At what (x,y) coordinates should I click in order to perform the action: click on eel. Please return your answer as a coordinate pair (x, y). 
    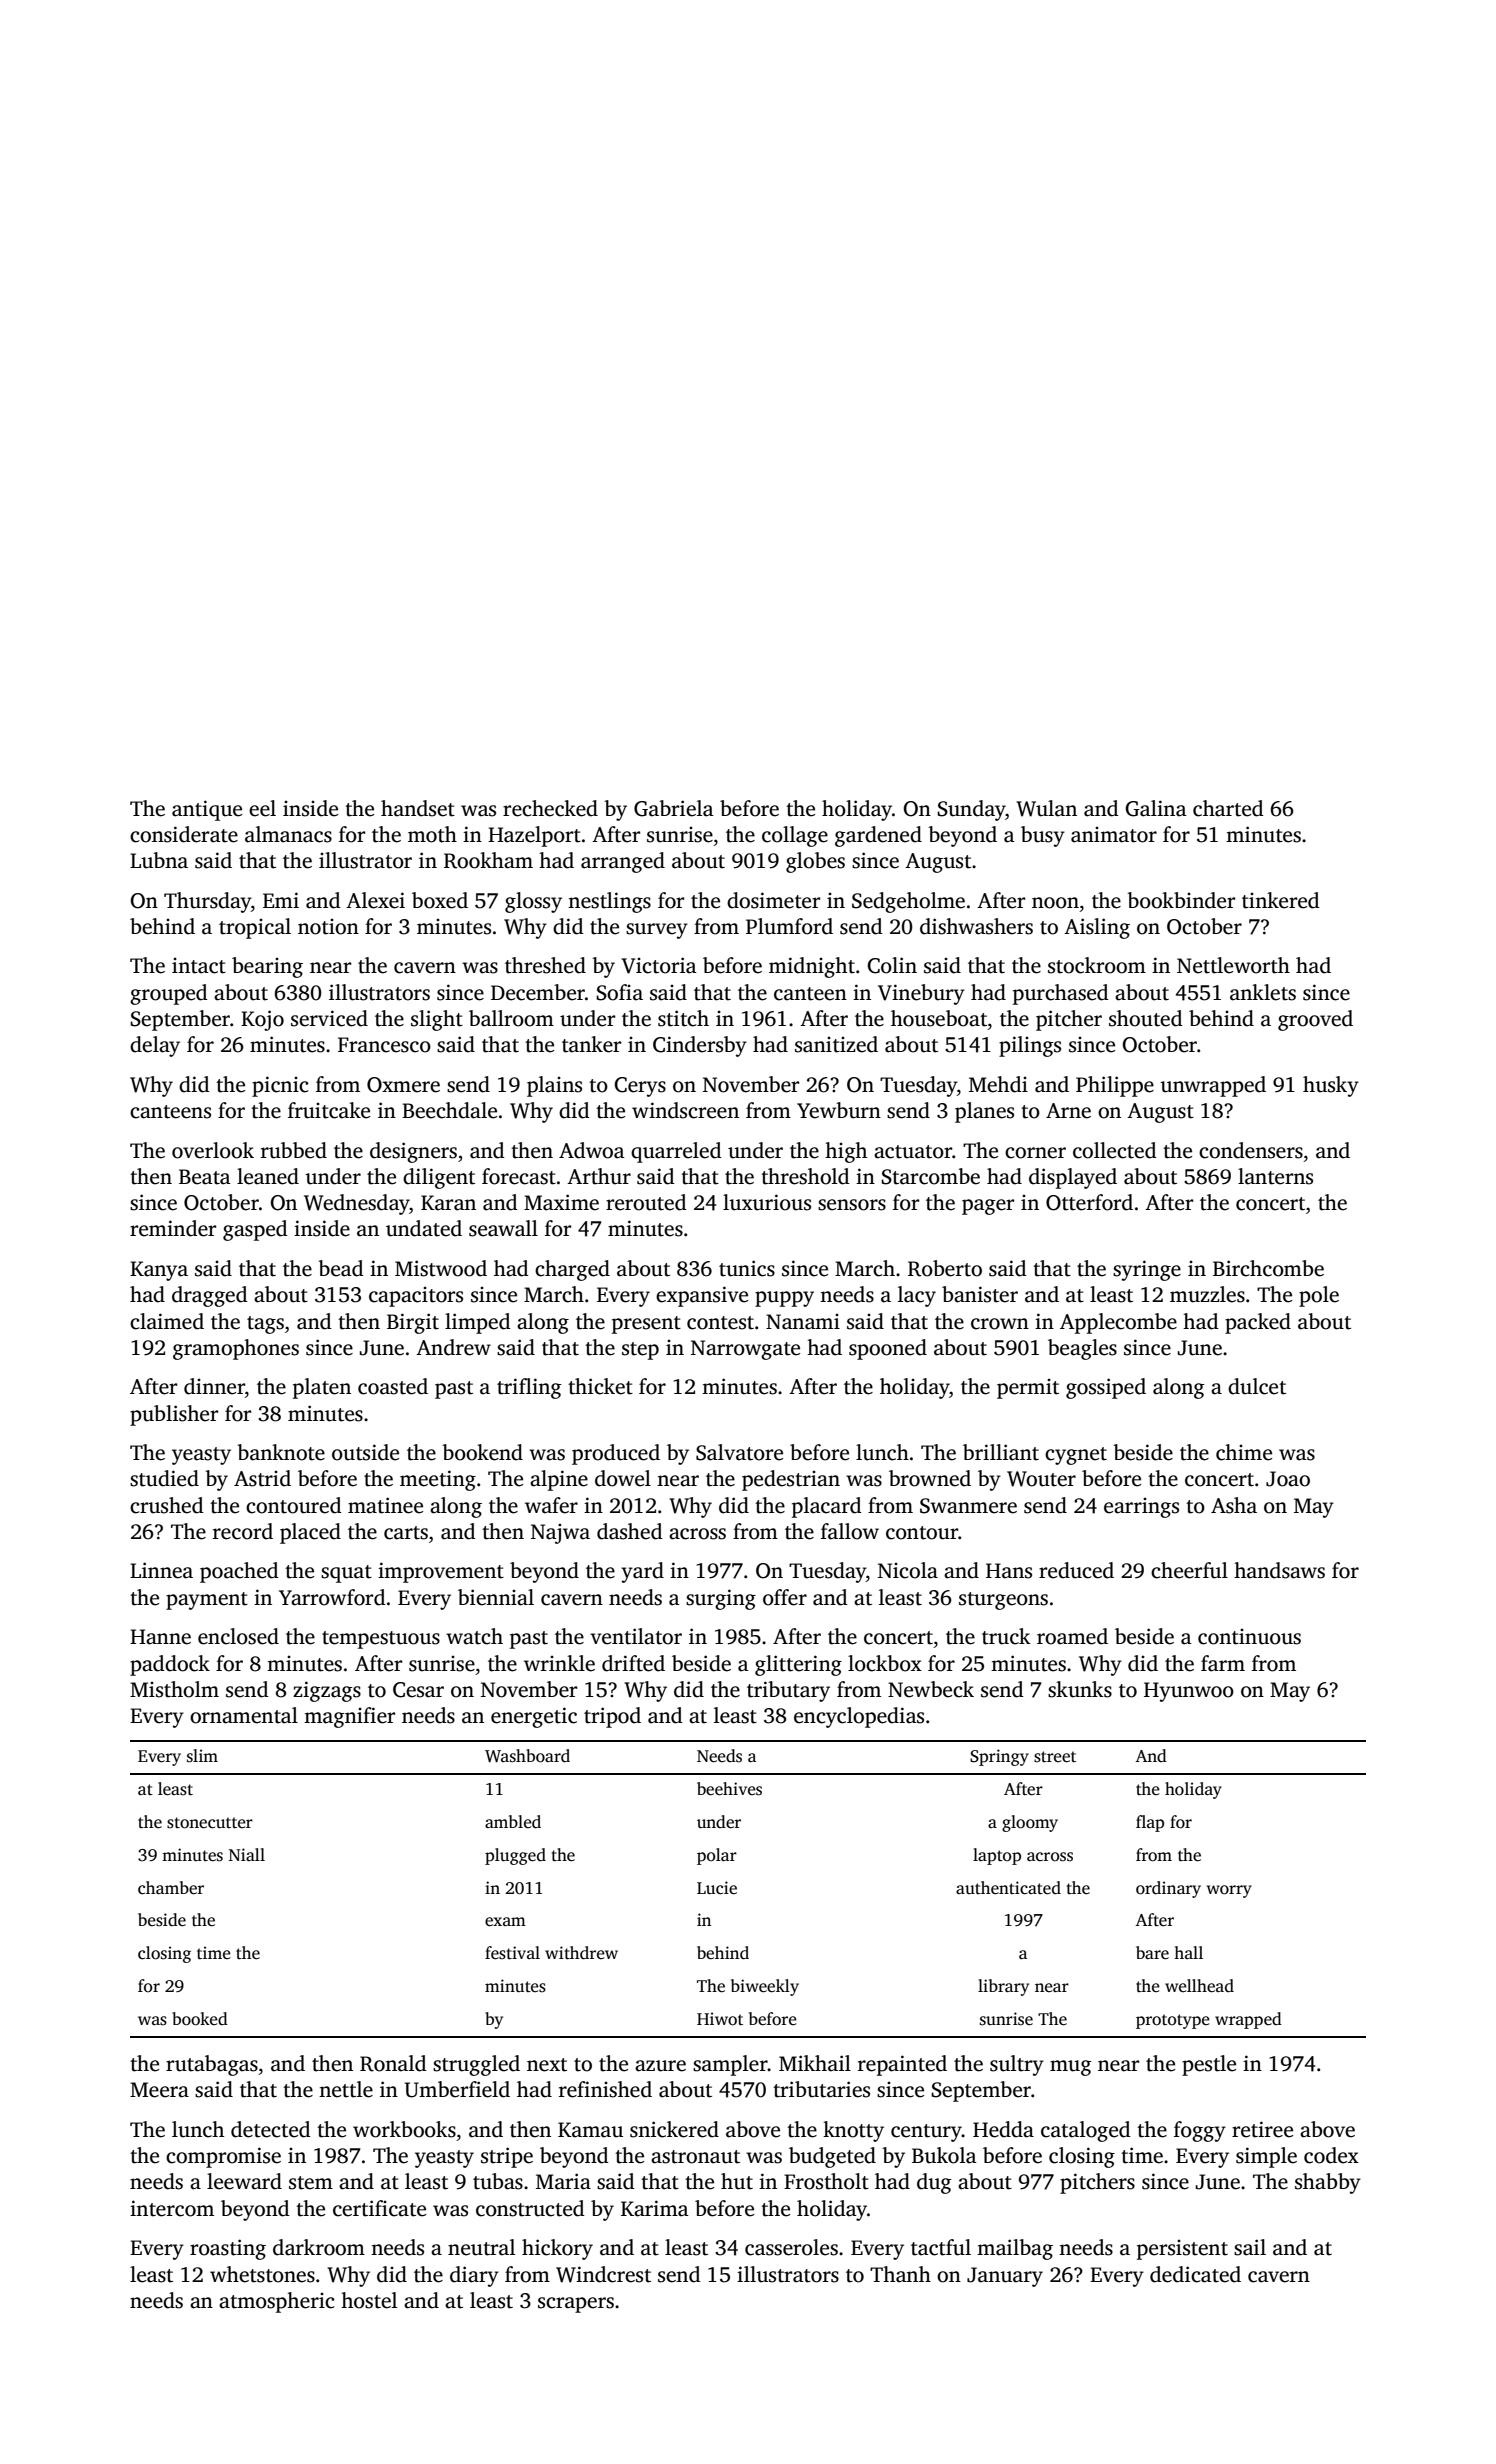
    Looking at the image, I should click on (262, 808).
